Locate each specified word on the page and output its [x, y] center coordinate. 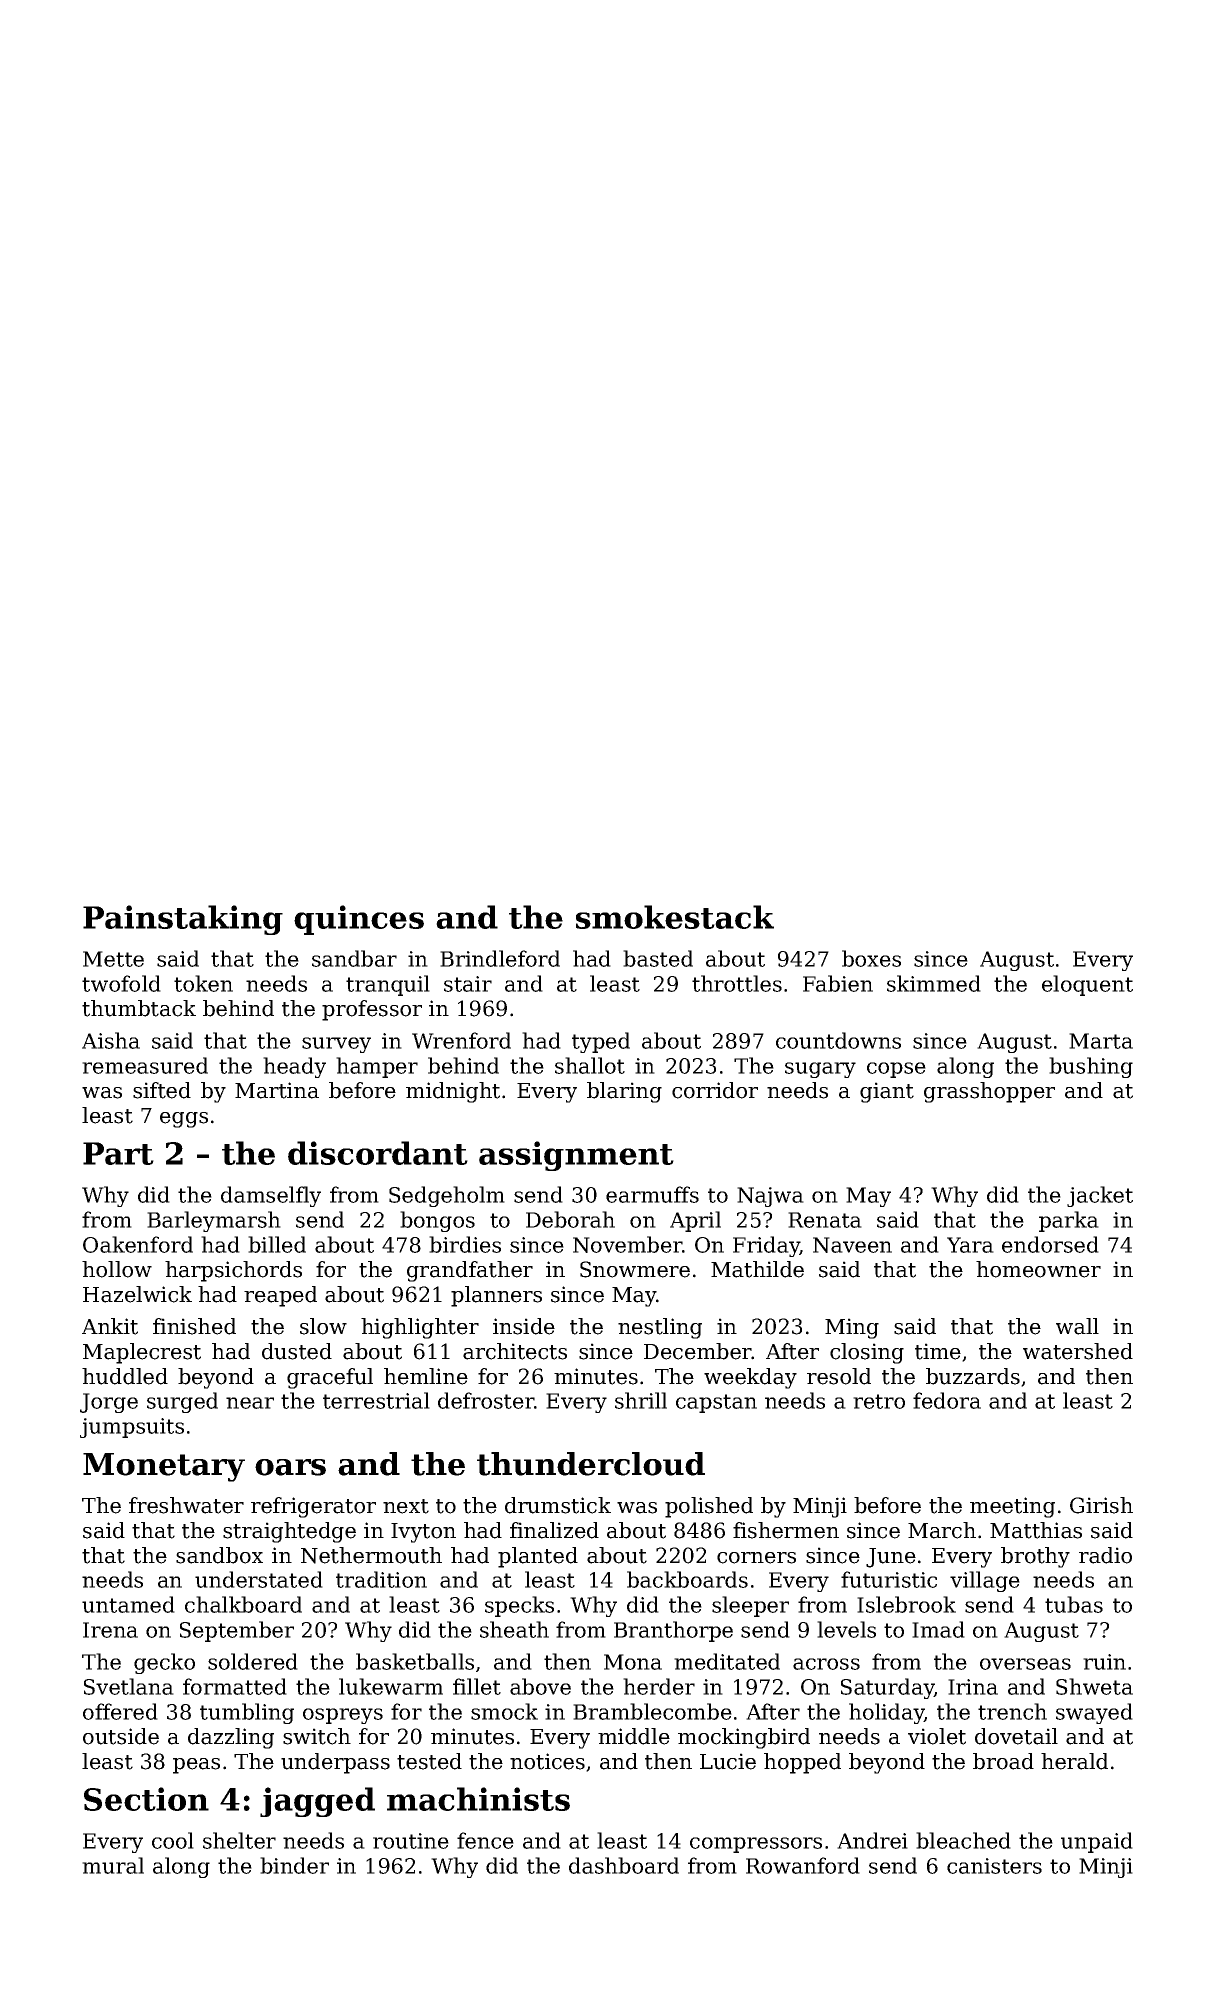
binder [294, 1865]
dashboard [624, 1865]
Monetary [164, 1467]
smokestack [675, 917]
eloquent [1087, 985]
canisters [994, 1866]
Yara [970, 1245]
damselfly [271, 1196]
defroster [486, 1400]
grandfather [470, 1271]
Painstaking [183, 920]
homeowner [1038, 1269]
